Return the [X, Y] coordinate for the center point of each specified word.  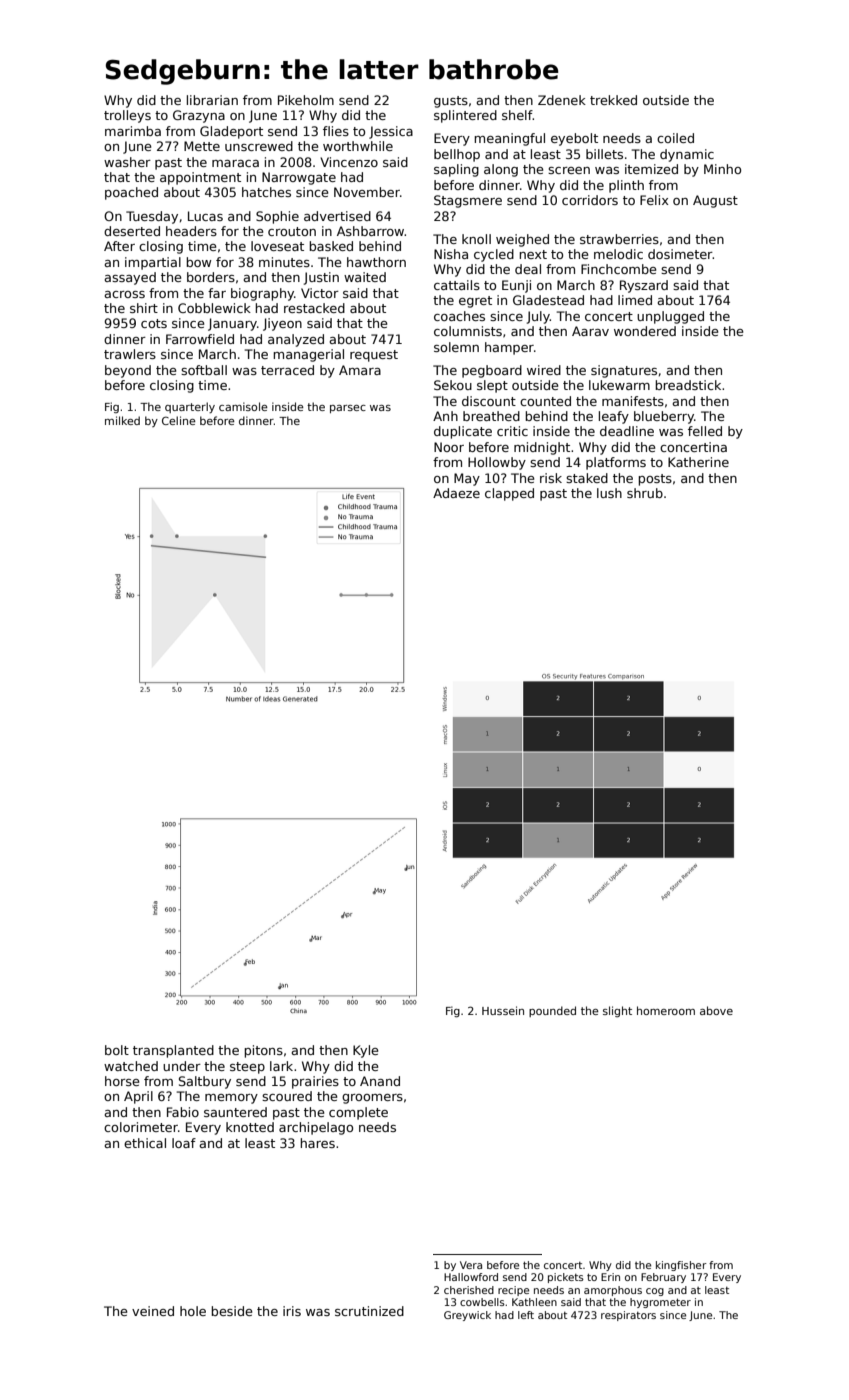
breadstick [688, 385]
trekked [613, 100]
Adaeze [456, 493]
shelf [517, 115]
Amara [360, 370]
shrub [645, 493]
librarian [212, 100]
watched [131, 1066]
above [716, 1010]
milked [122, 420]
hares [317, 1143]
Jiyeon [282, 324]
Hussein [503, 1010]
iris [292, 1311]
